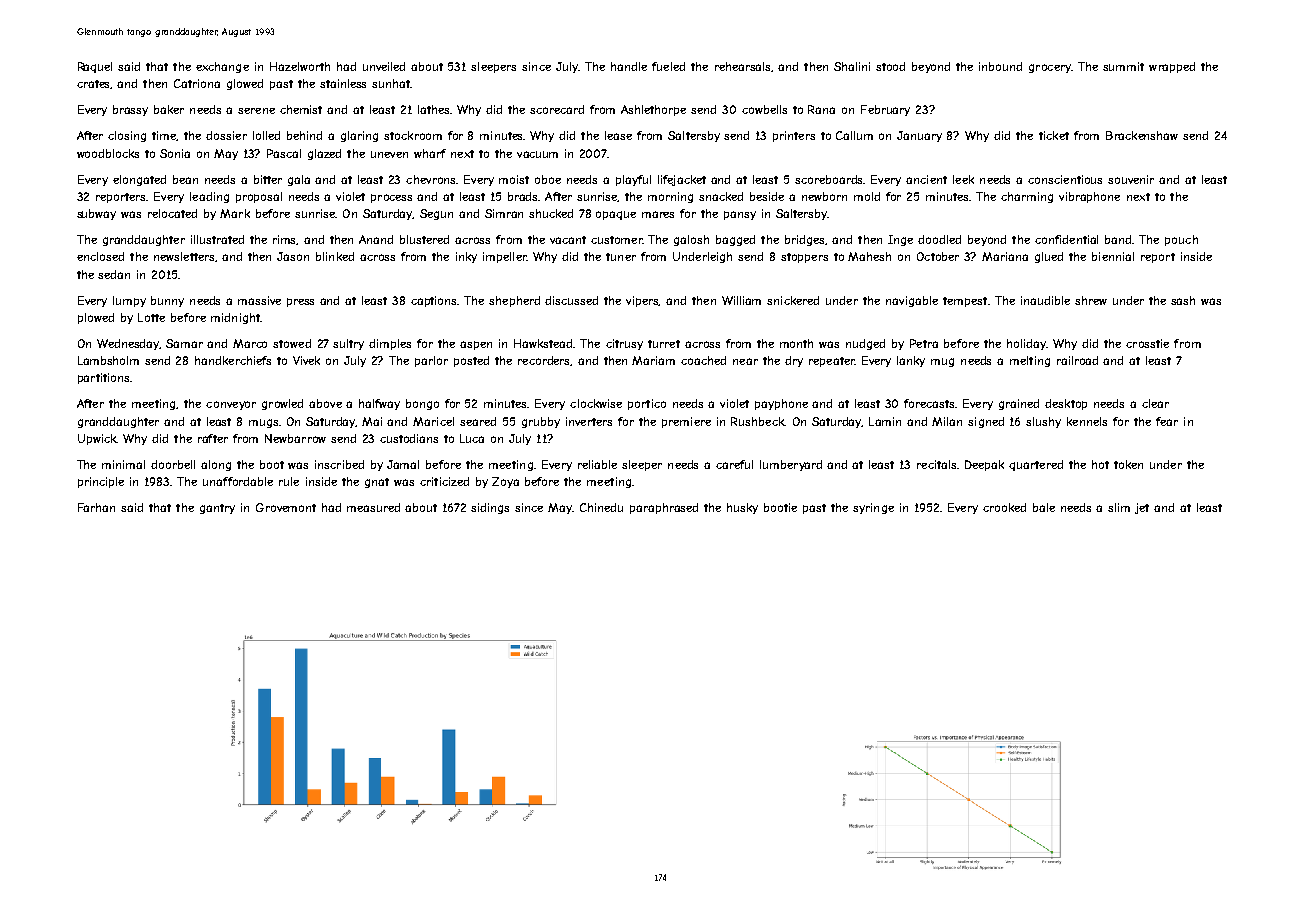 This screenshot has width=1308, height=924. Describe the element at coordinates (597, 464) in the screenshot. I see `reliable` at that location.
